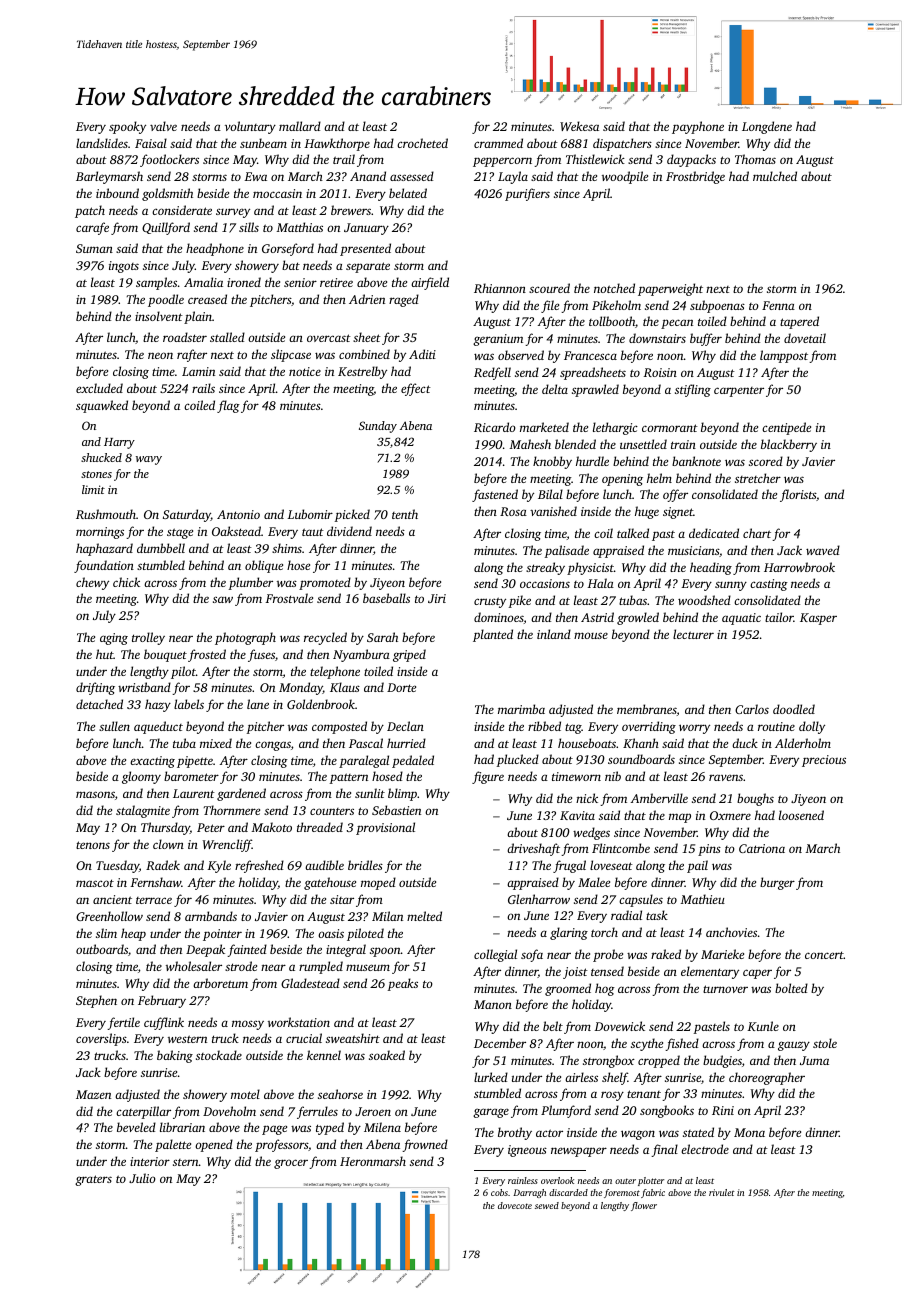 The height and width of the screenshot is (1308, 924). What do you see at coordinates (755, 159) in the screenshot?
I see `Thomas` at bounding box center [755, 159].
